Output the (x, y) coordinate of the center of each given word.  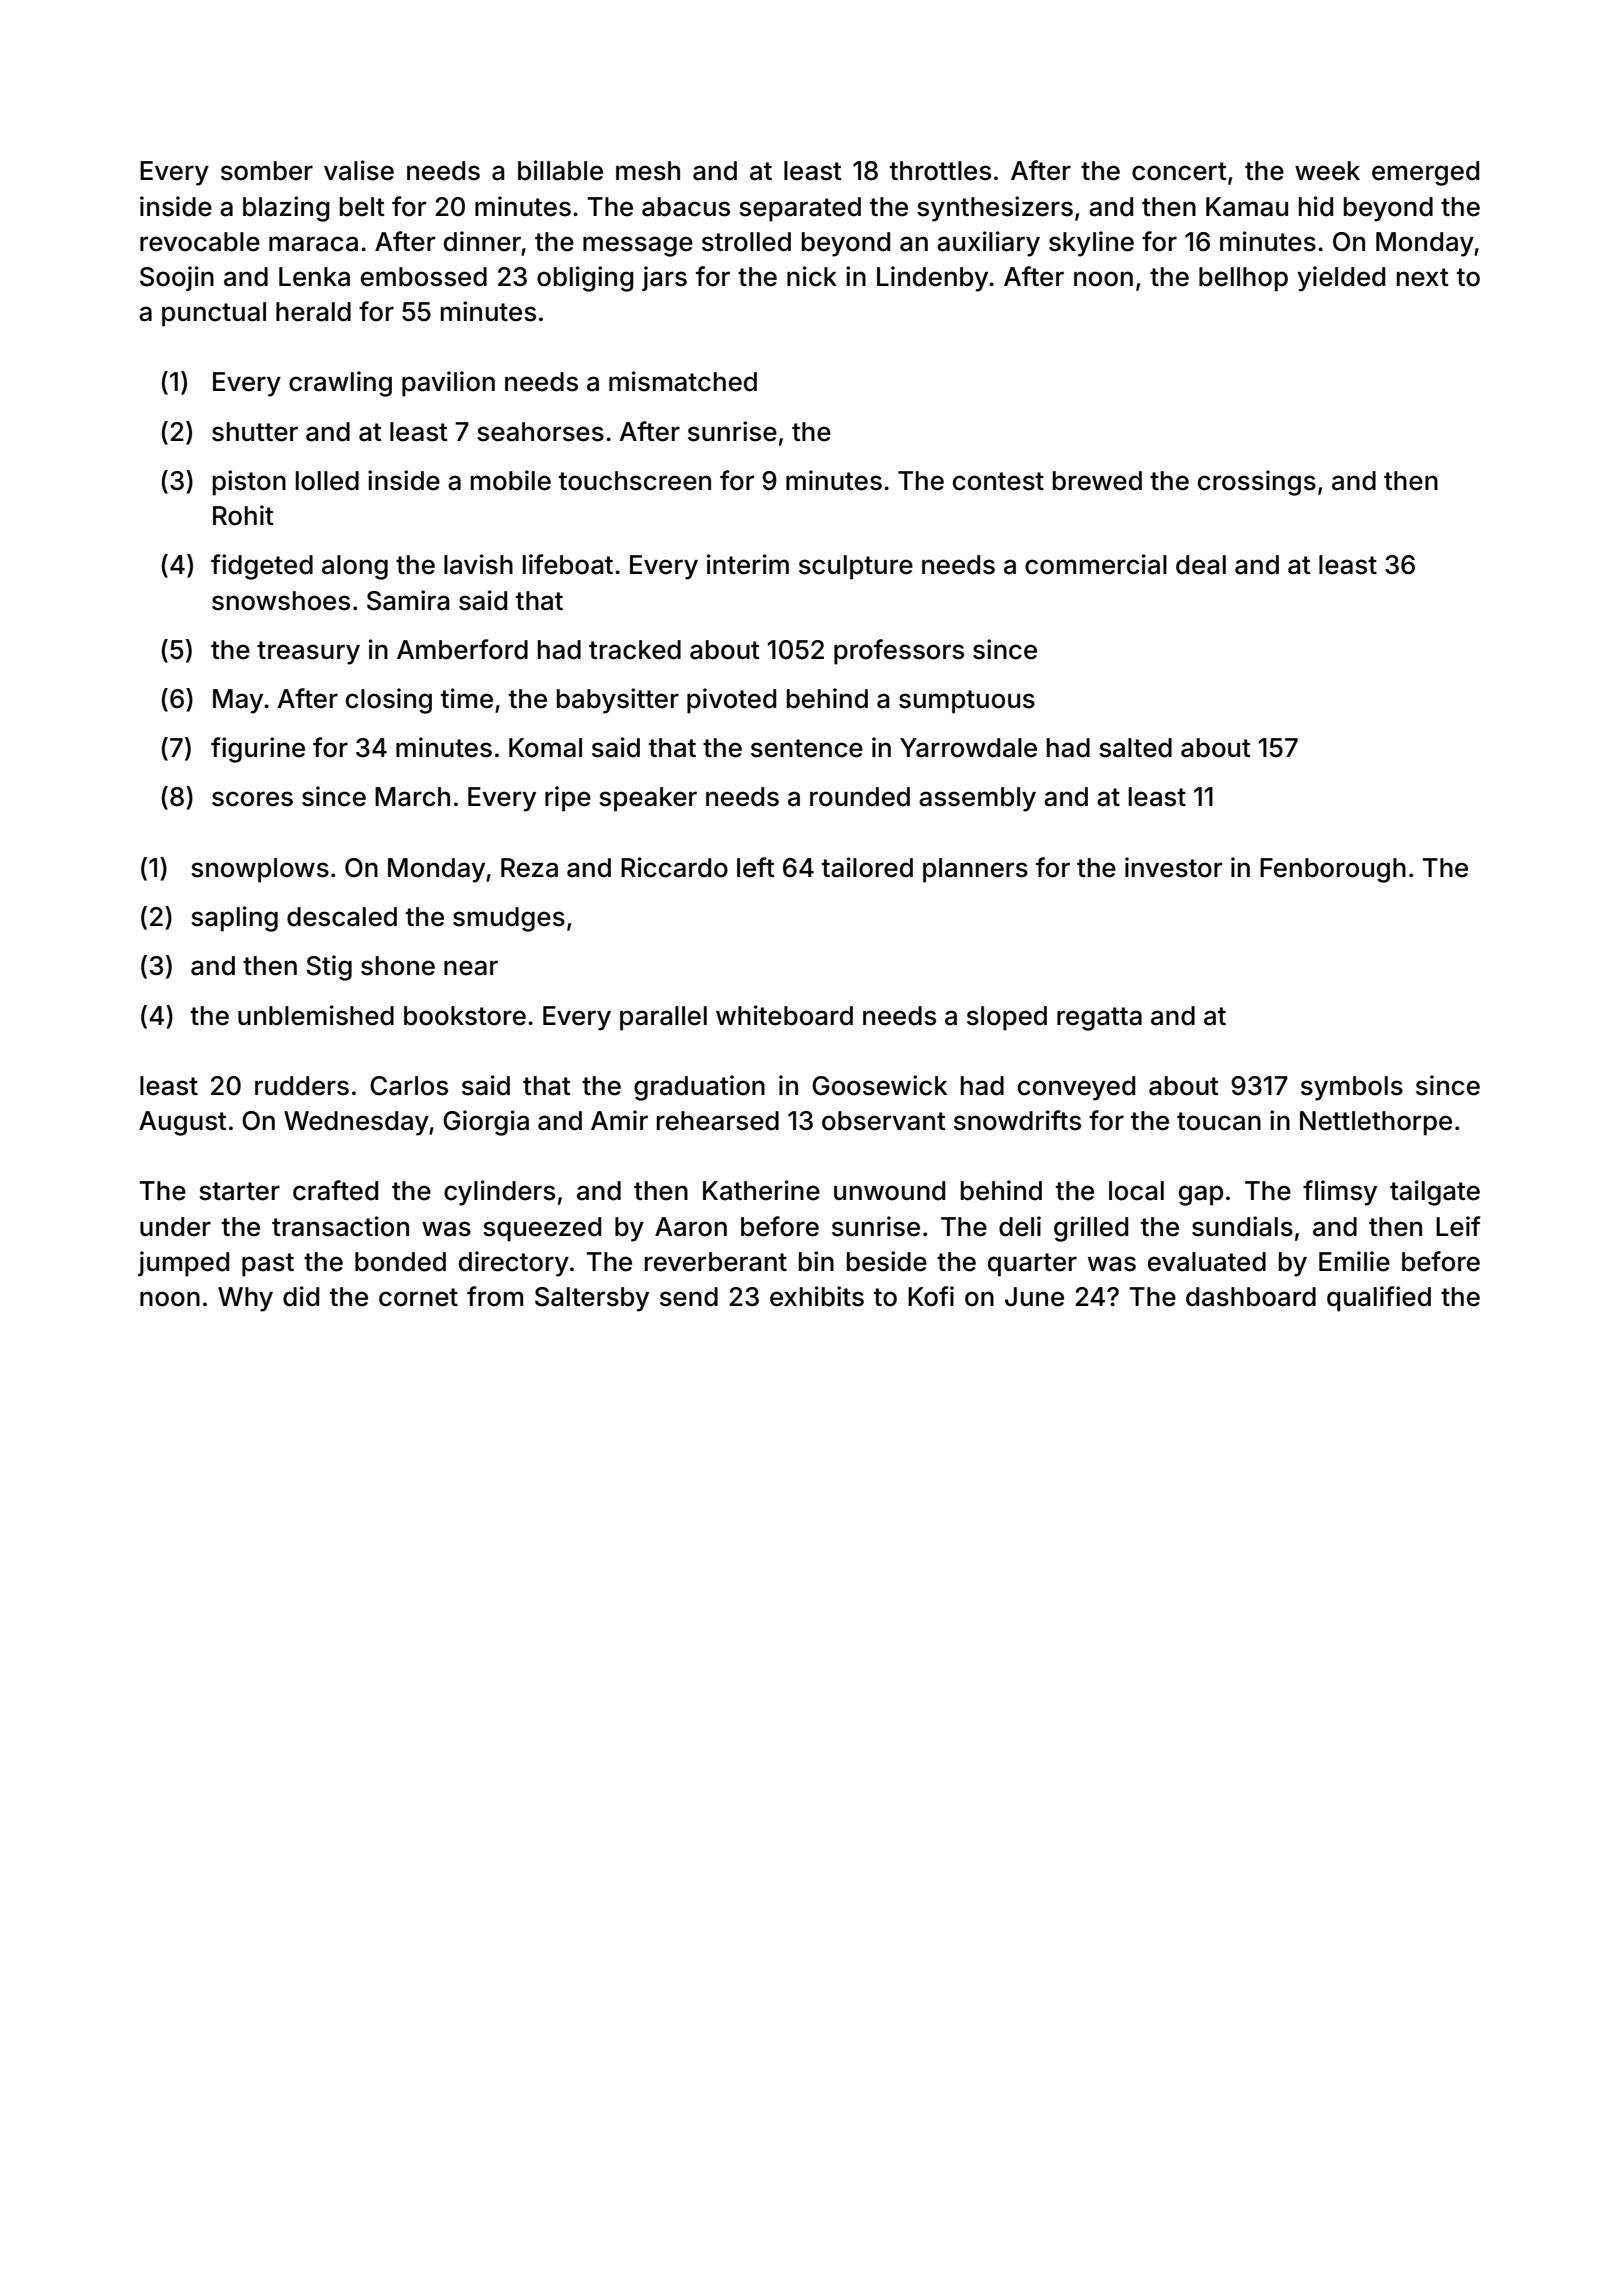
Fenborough (1333, 870)
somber (267, 171)
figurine (258, 750)
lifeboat (568, 564)
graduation (699, 1088)
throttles (940, 171)
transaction (340, 1226)
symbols (1352, 1088)
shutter (255, 432)
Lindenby (932, 279)
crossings (1257, 483)
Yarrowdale (968, 748)
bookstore (465, 1016)
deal (1201, 565)
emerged (1425, 173)
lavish (478, 564)
